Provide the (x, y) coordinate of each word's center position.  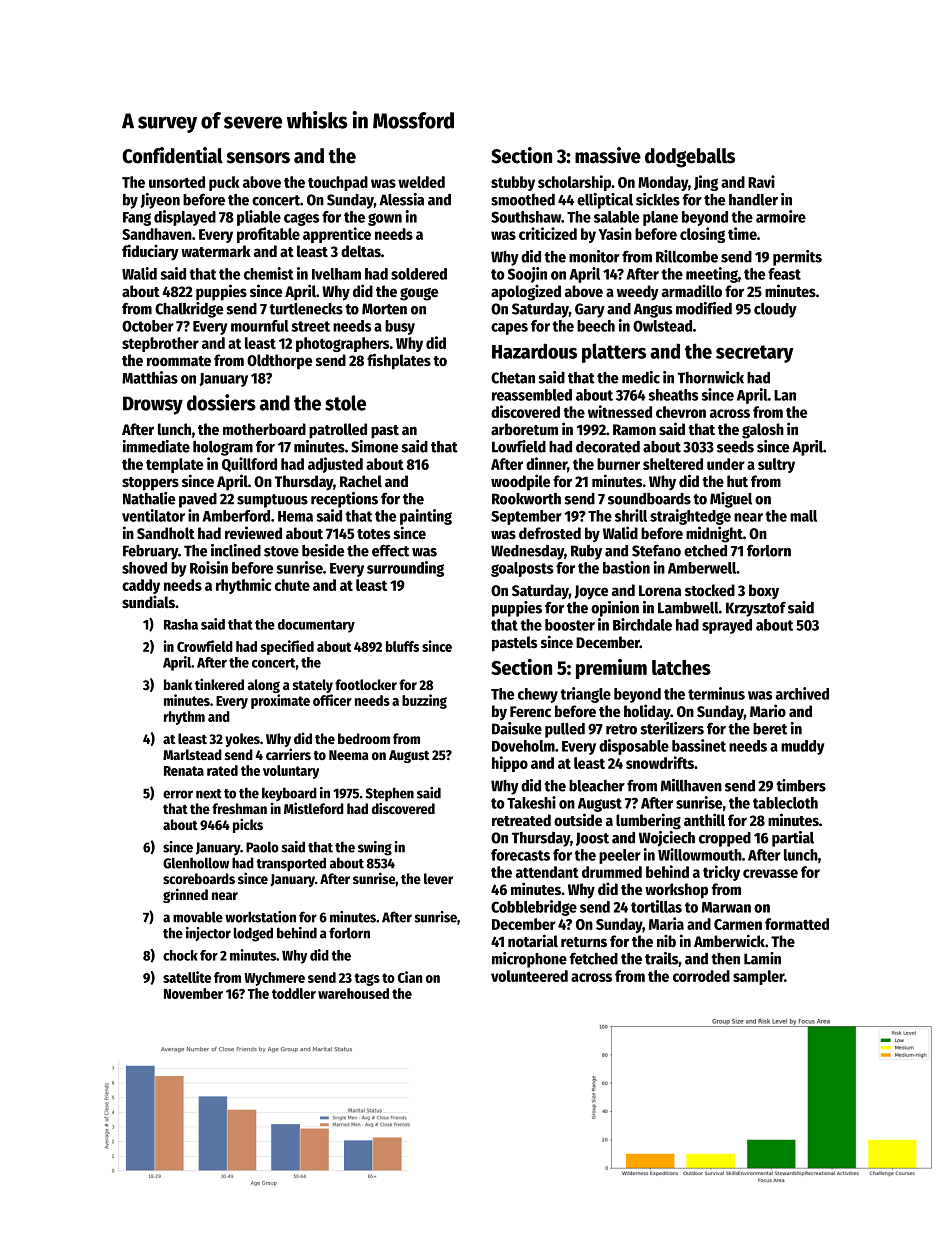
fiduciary (150, 252)
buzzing (424, 701)
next (209, 794)
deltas (361, 251)
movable (198, 917)
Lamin (762, 958)
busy (400, 327)
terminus (716, 693)
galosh (763, 431)
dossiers (221, 402)
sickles (658, 199)
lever (438, 878)
